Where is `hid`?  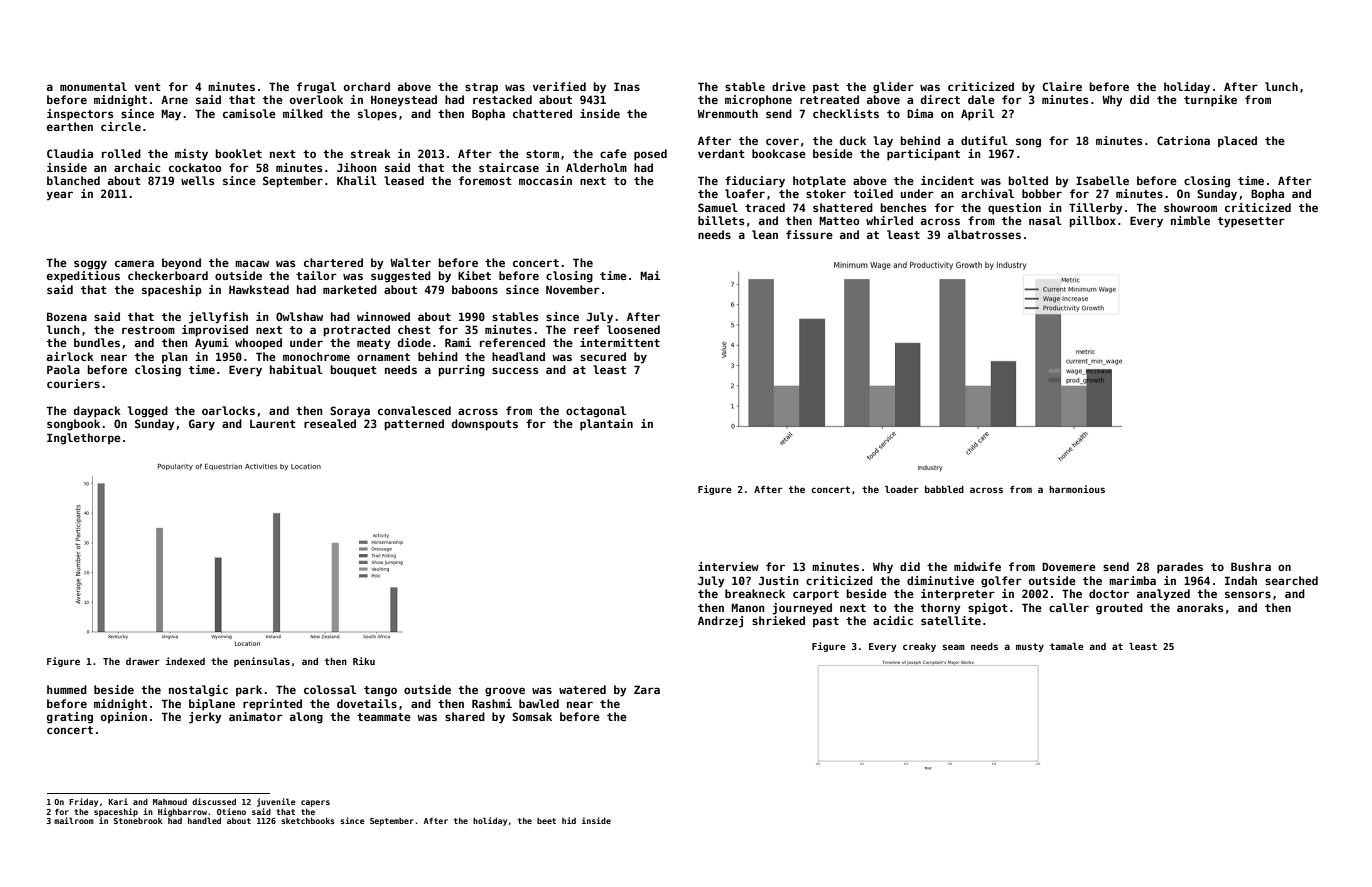
hid is located at coordinates (569, 820).
